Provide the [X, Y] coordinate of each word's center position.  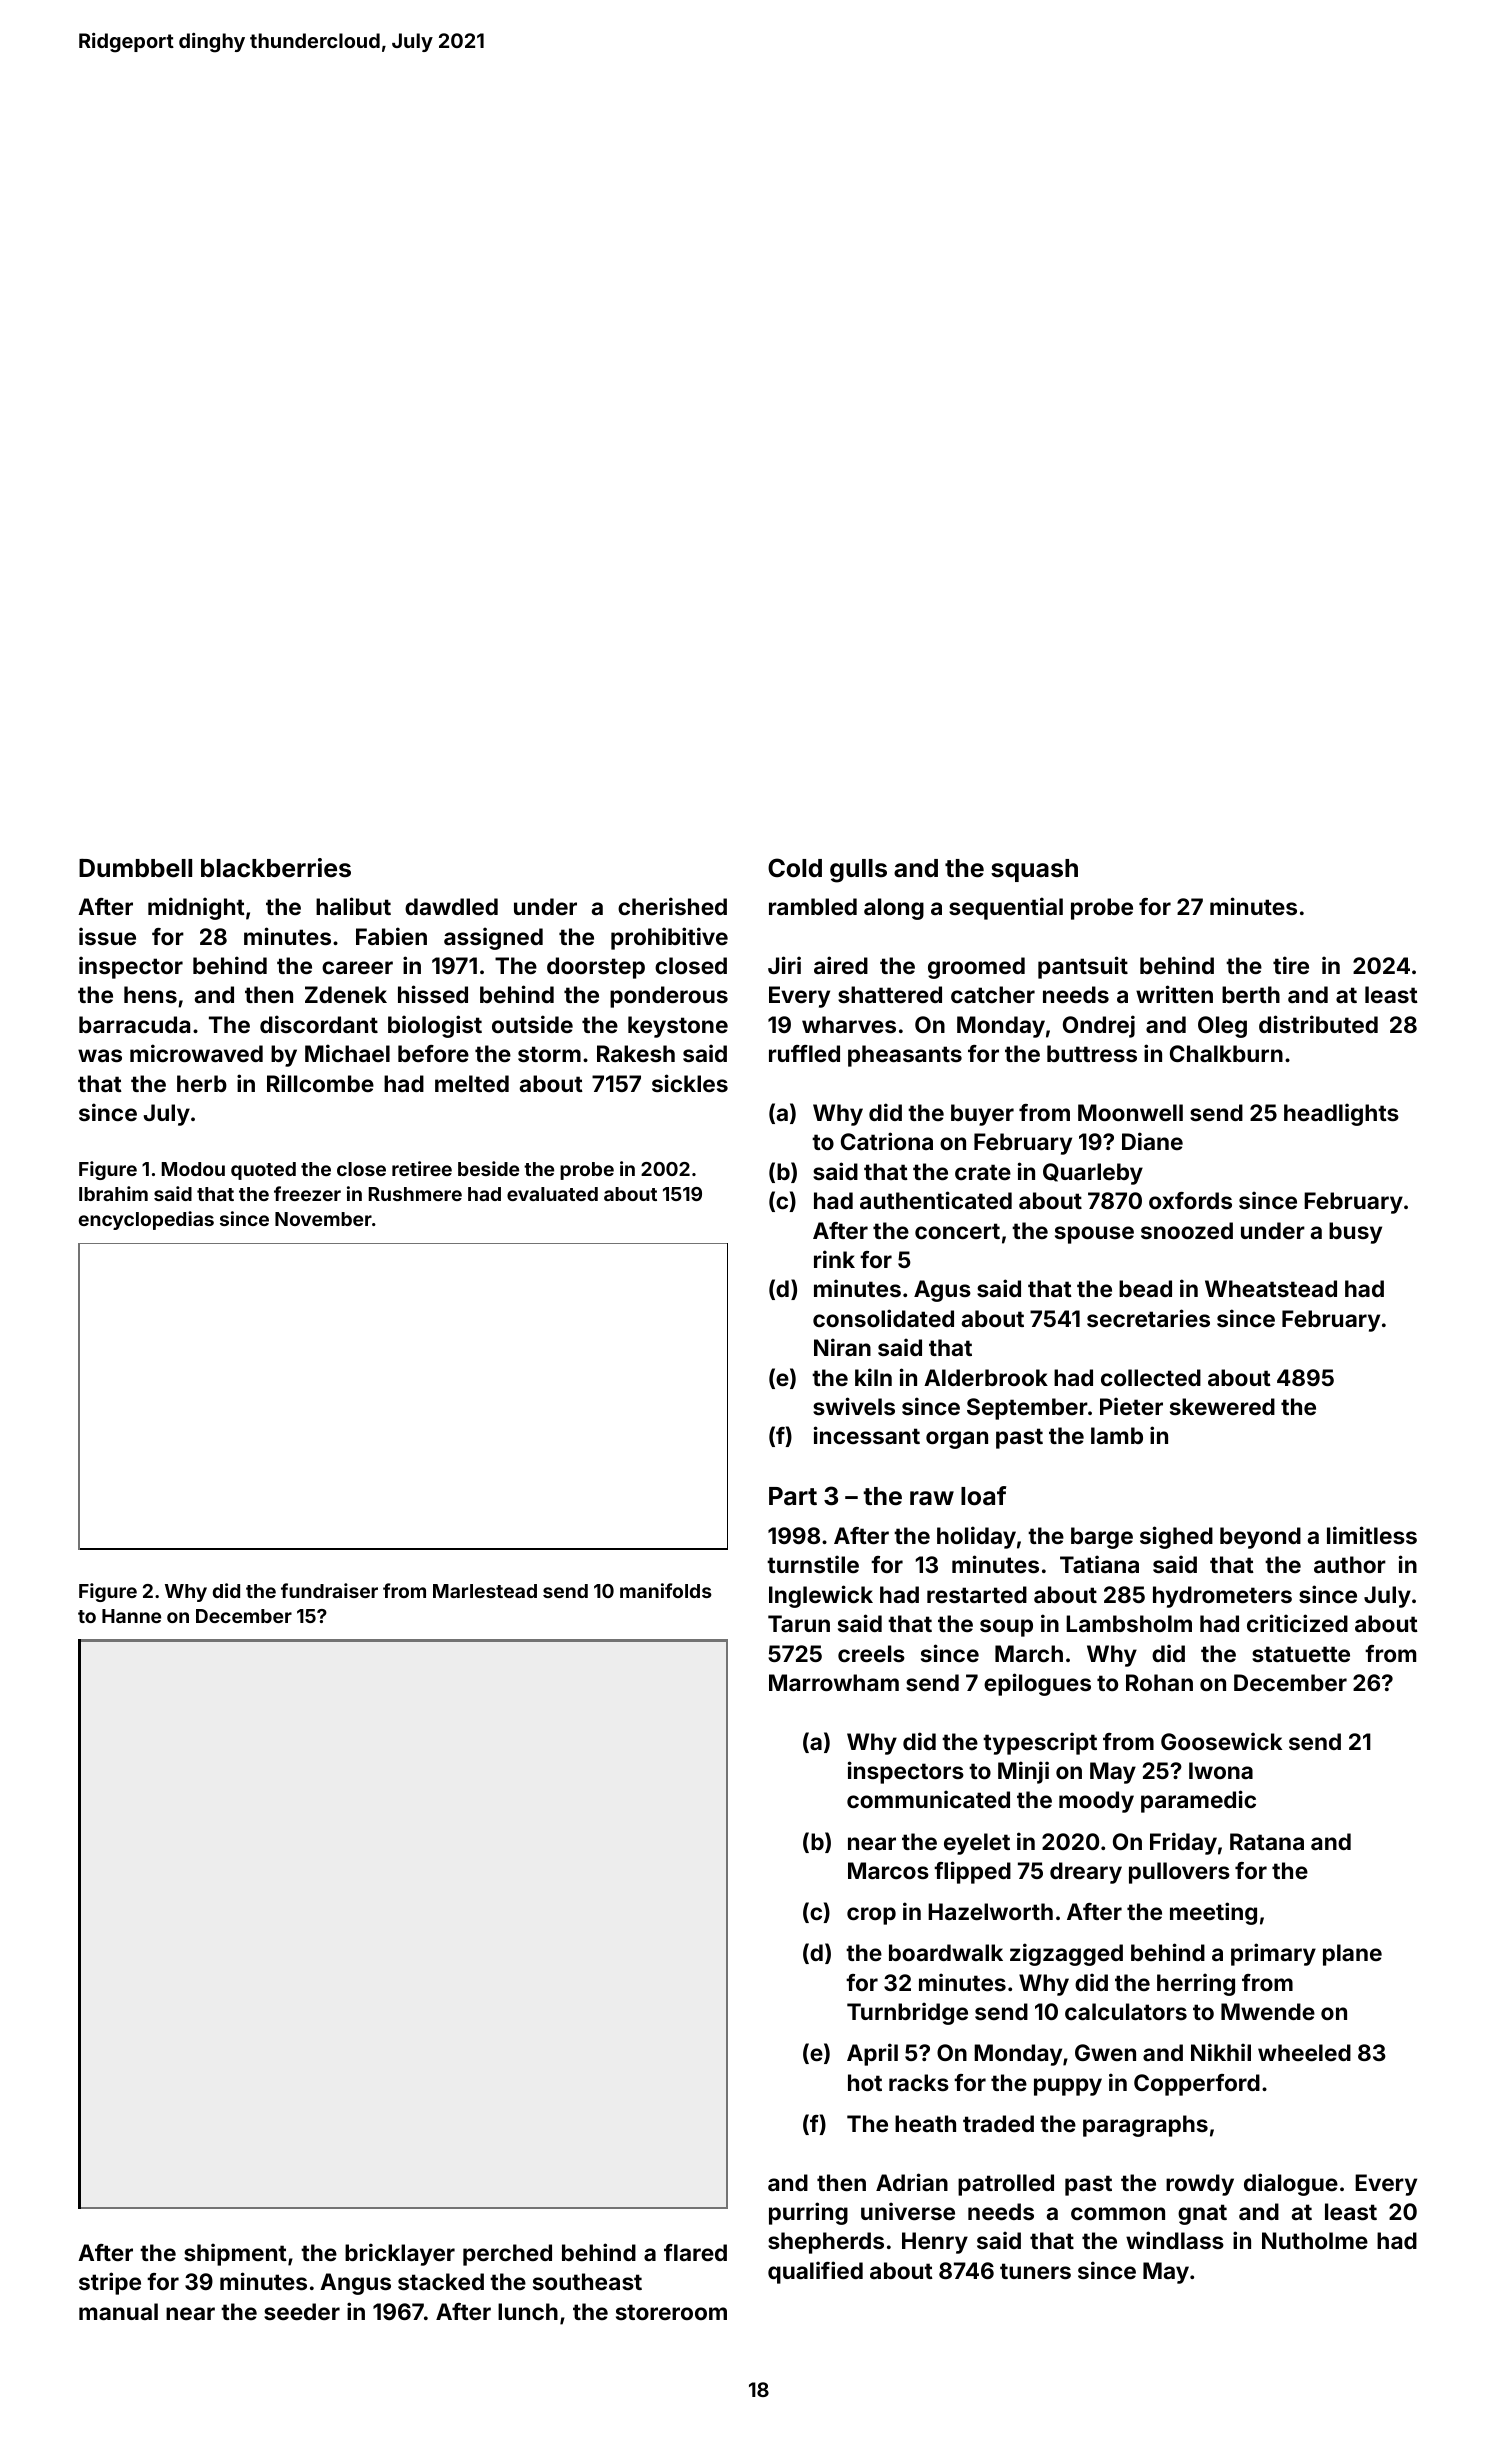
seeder [302, 2311]
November [323, 1219]
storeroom [671, 2312]
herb [202, 1083]
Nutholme [1315, 2240]
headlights [1341, 1114]
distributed [1318, 1024]
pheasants [905, 1056]
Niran [842, 1347]
